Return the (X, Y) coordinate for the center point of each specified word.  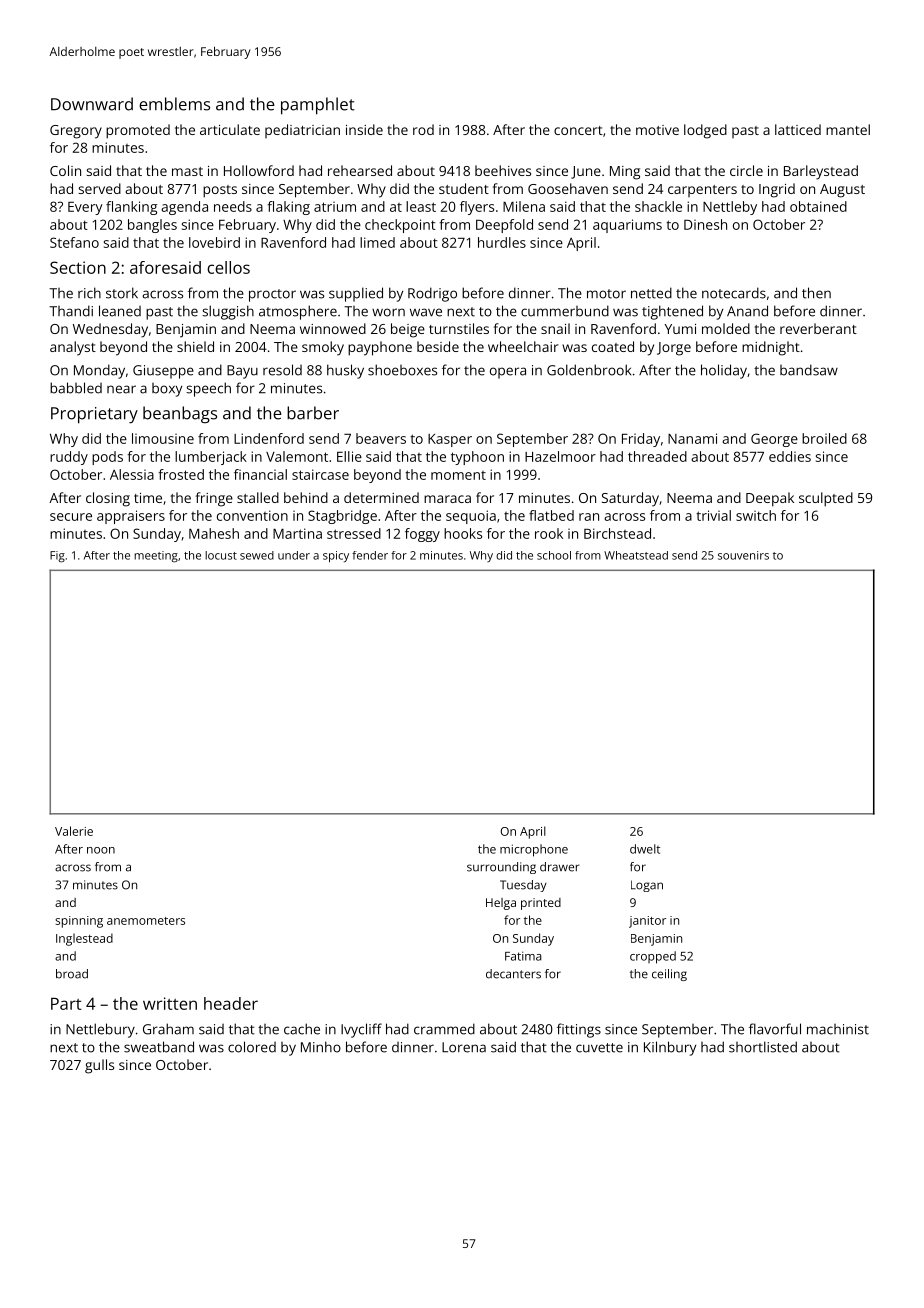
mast (187, 171)
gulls (99, 1066)
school (554, 555)
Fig (57, 557)
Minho (321, 1047)
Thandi (71, 311)
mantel (848, 129)
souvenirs (743, 555)
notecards (734, 293)
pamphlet (318, 106)
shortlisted (763, 1047)
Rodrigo (432, 294)
